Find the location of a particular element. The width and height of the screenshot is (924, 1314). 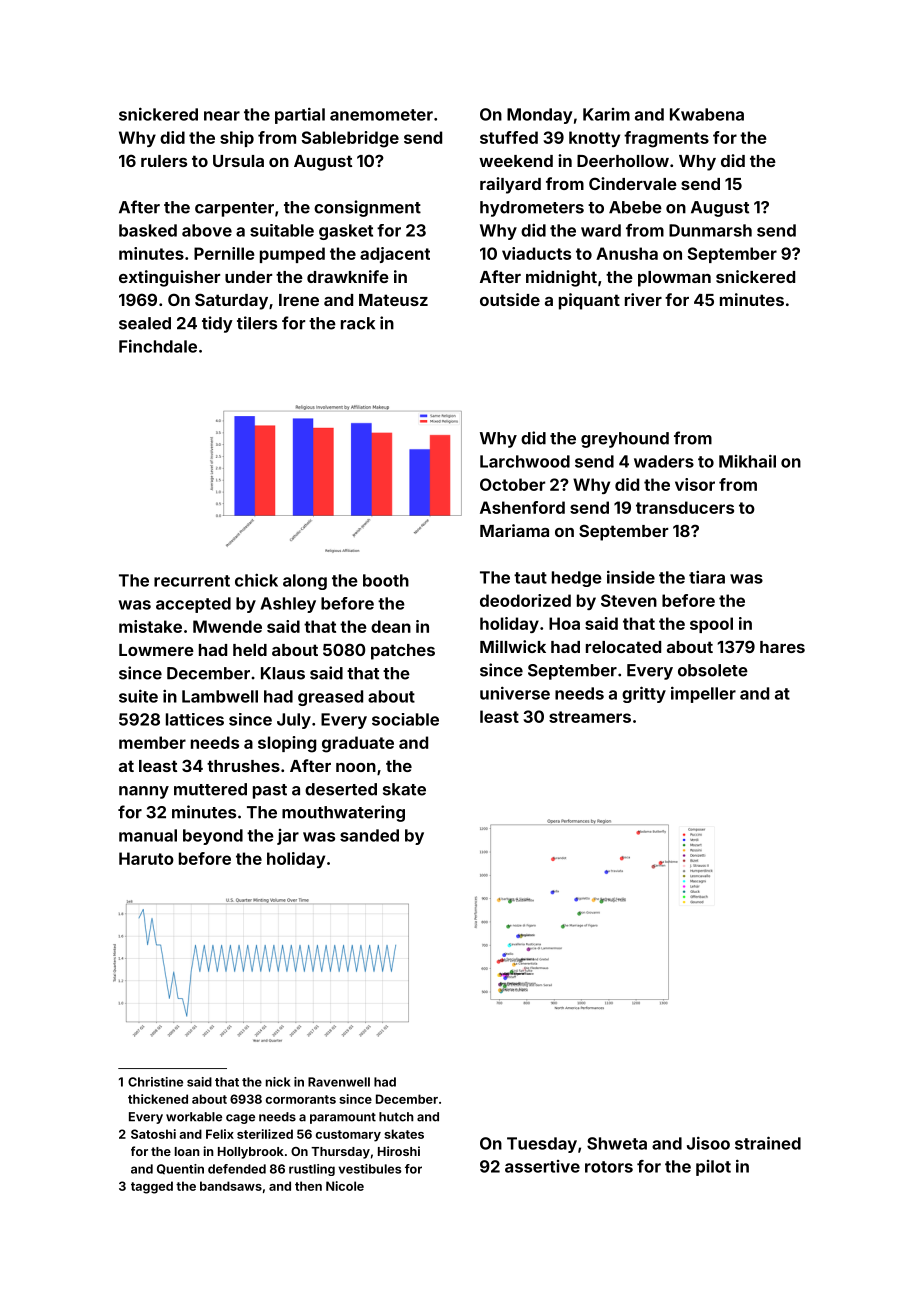

Lambwell is located at coordinates (220, 696).
